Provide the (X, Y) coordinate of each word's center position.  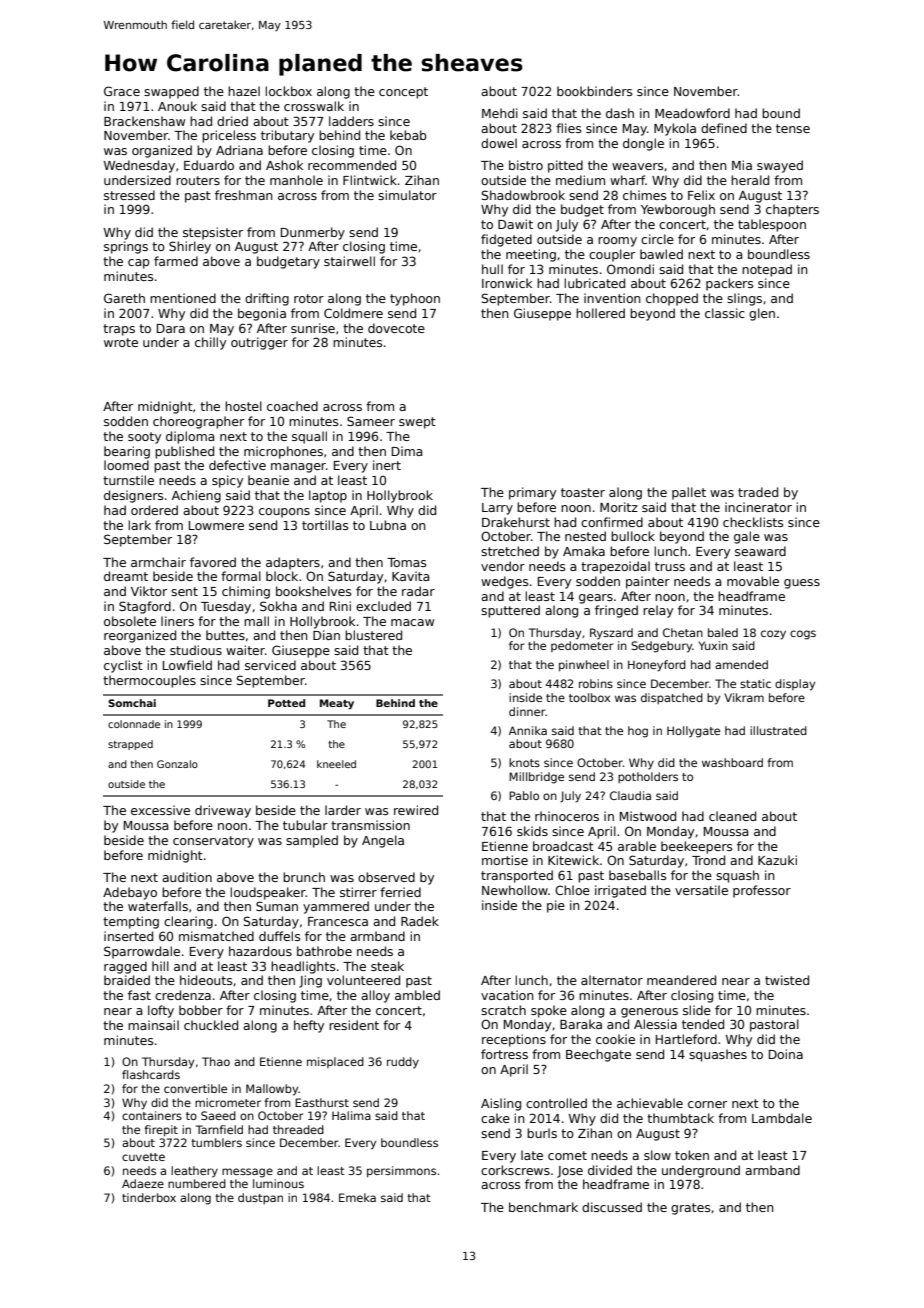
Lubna (388, 525)
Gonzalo (177, 764)
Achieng (196, 496)
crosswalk (314, 106)
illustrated (778, 730)
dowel (499, 143)
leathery (194, 1172)
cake (495, 1118)
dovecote (396, 328)
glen (762, 314)
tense (793, 128)
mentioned (183, 298)
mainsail (153, 1025)
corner (707, 1104)
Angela (383, 841)
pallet (689, 493)
